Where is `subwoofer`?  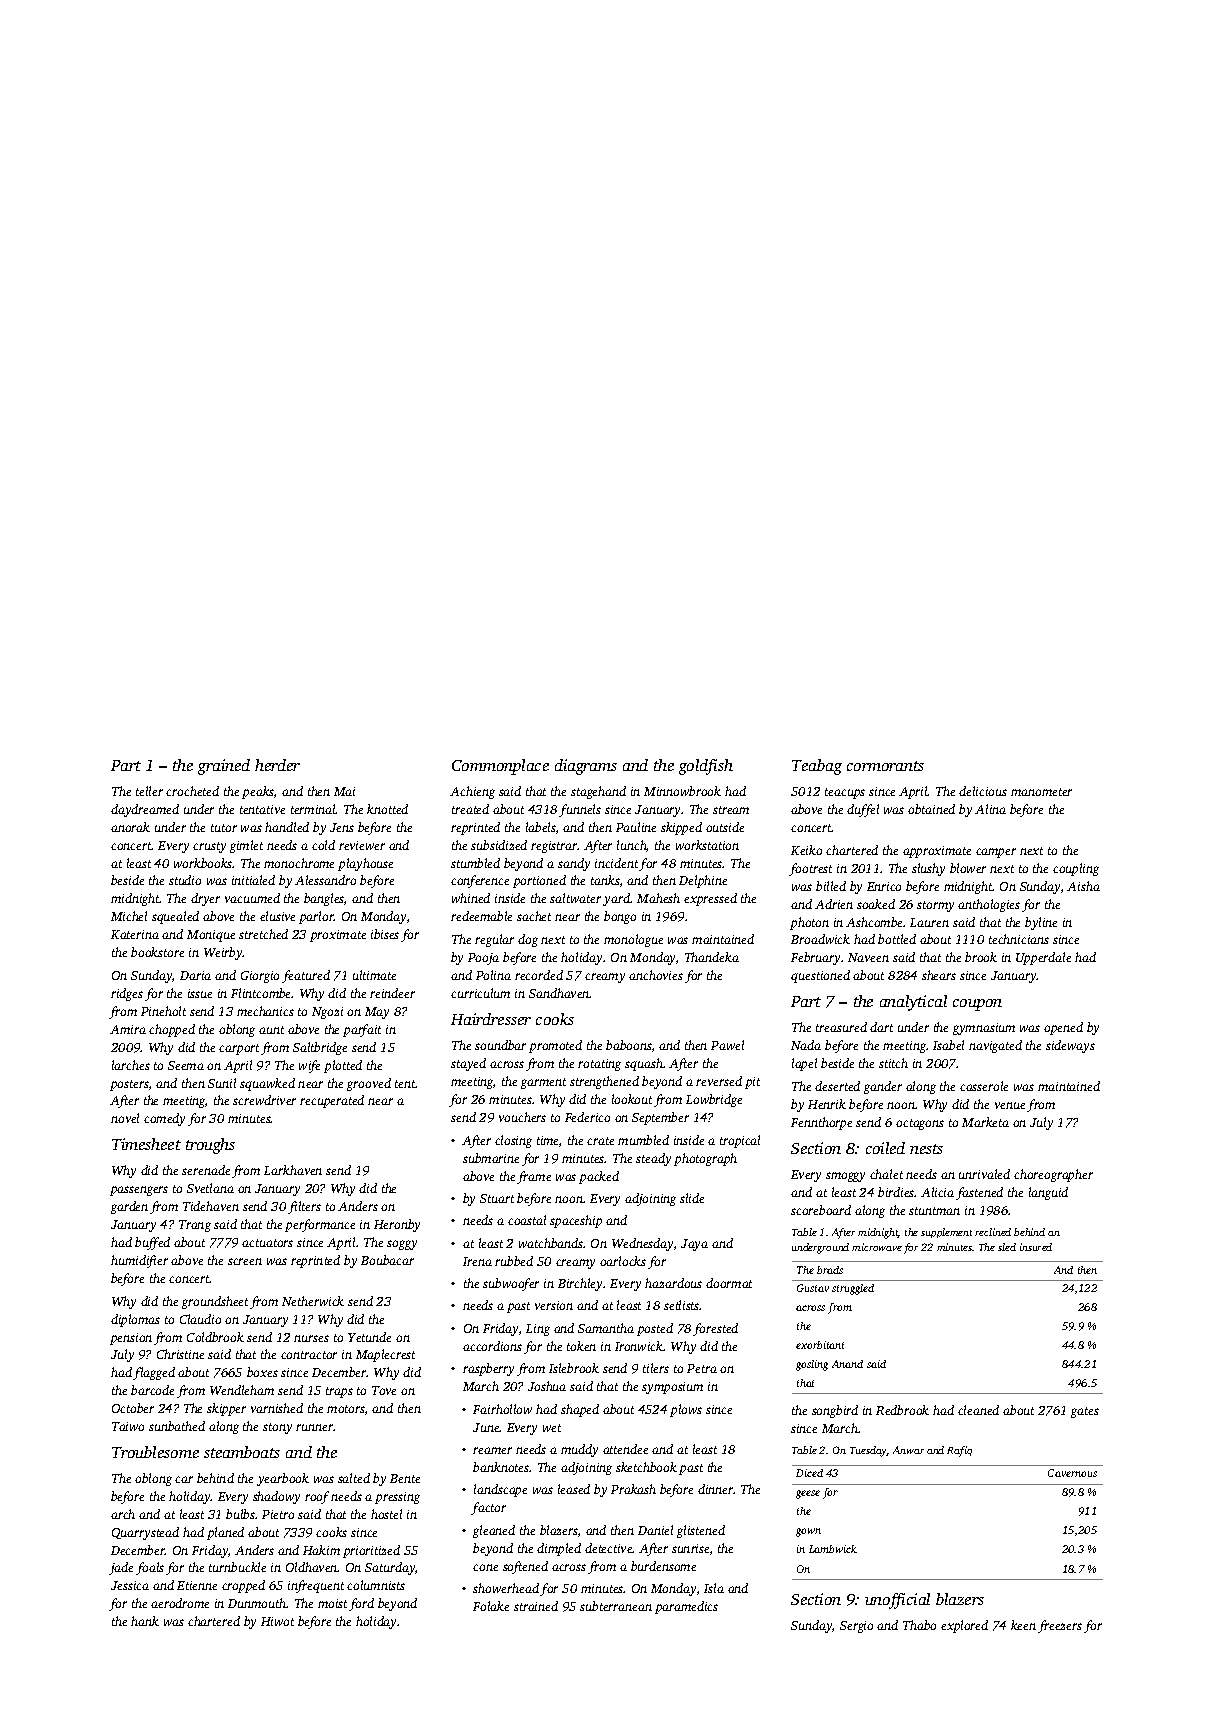 subwoofer is located at coordinates (511, 1284).
